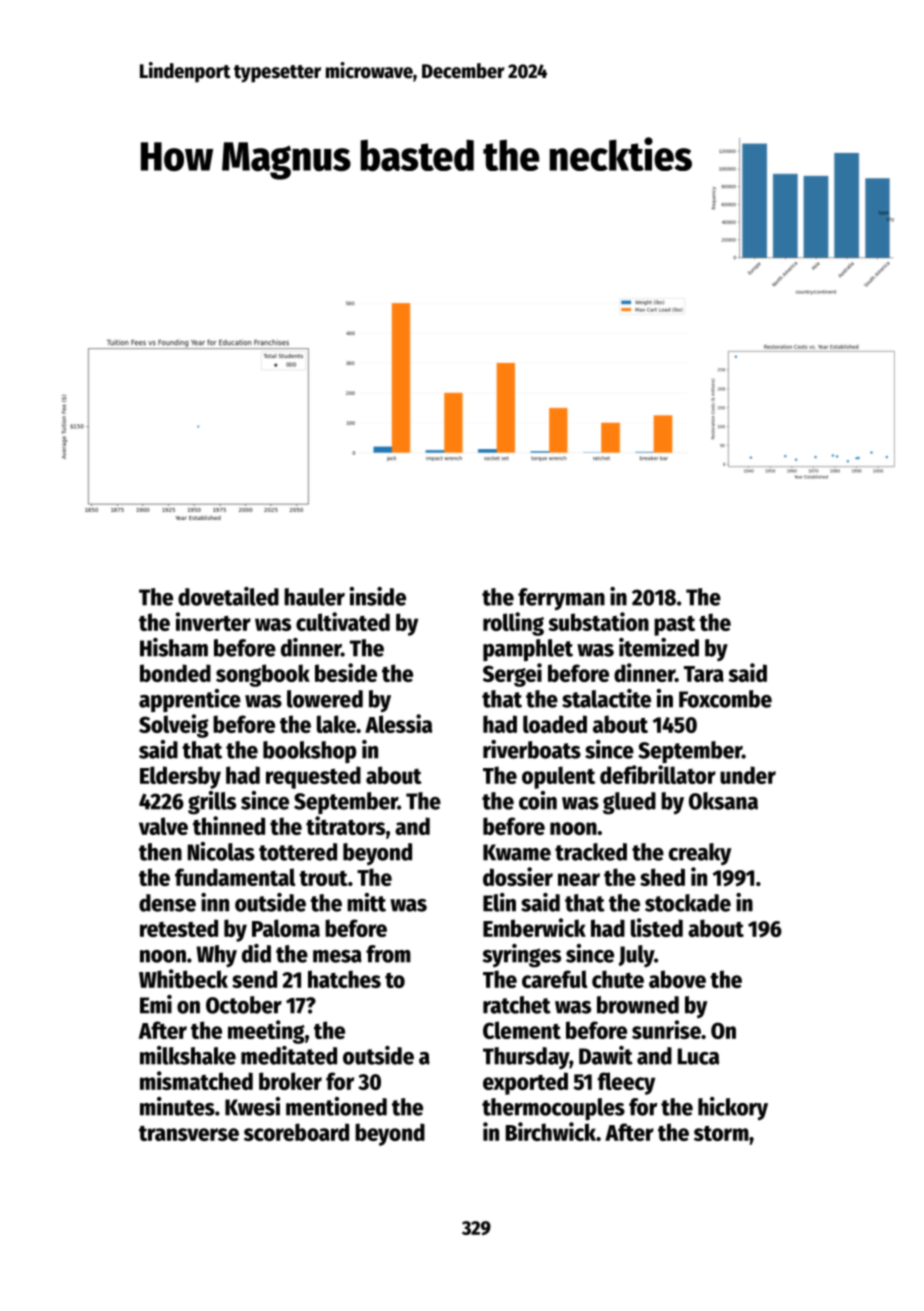 The image size is (924, 1311). Describe the element at coordinates (254, 979) in the screenshot. I see `send` at that location.
